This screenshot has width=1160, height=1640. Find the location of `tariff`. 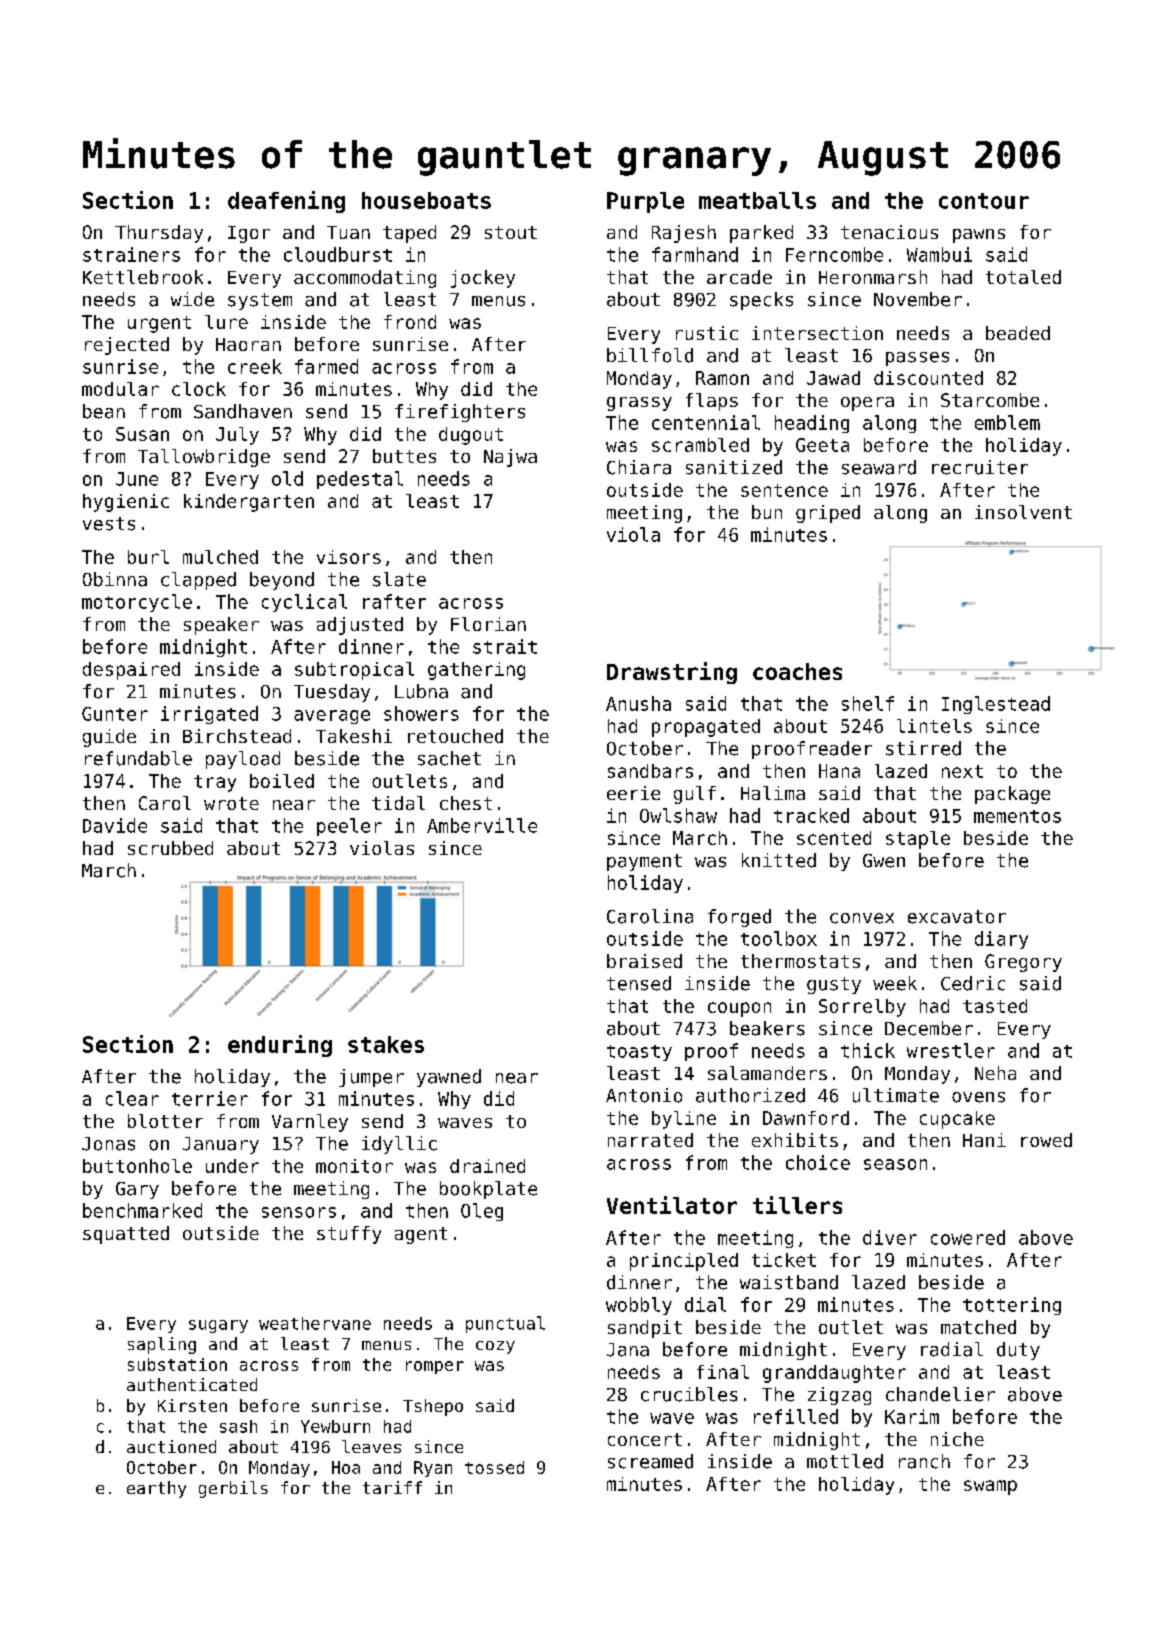

tariff is located at coordinates (392, 1487).
